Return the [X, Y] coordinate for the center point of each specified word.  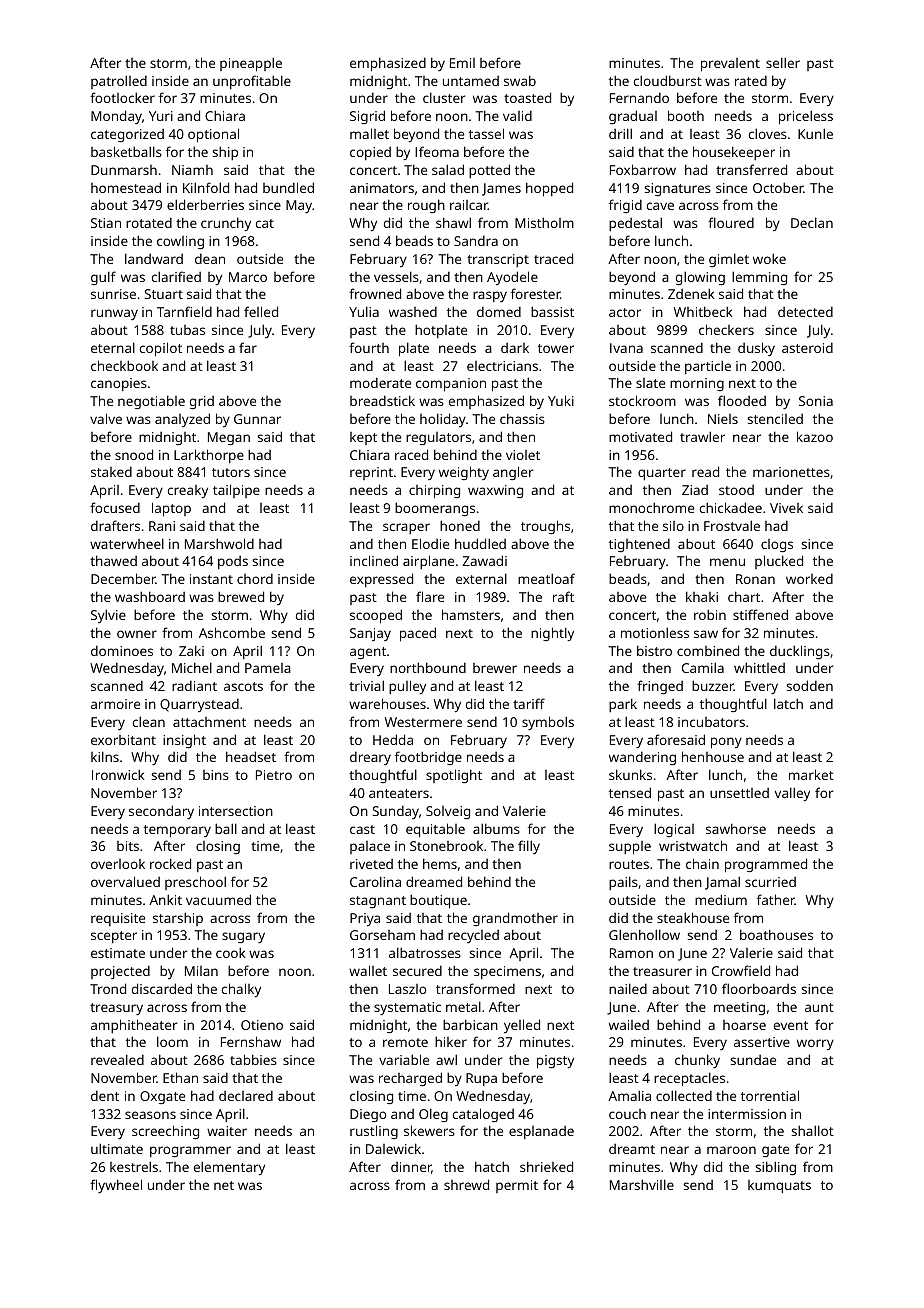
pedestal [635, 224]
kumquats [779, 1187]
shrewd [466, 1184]
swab [520, 80]
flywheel [116, 1186]
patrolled [119, 82]
